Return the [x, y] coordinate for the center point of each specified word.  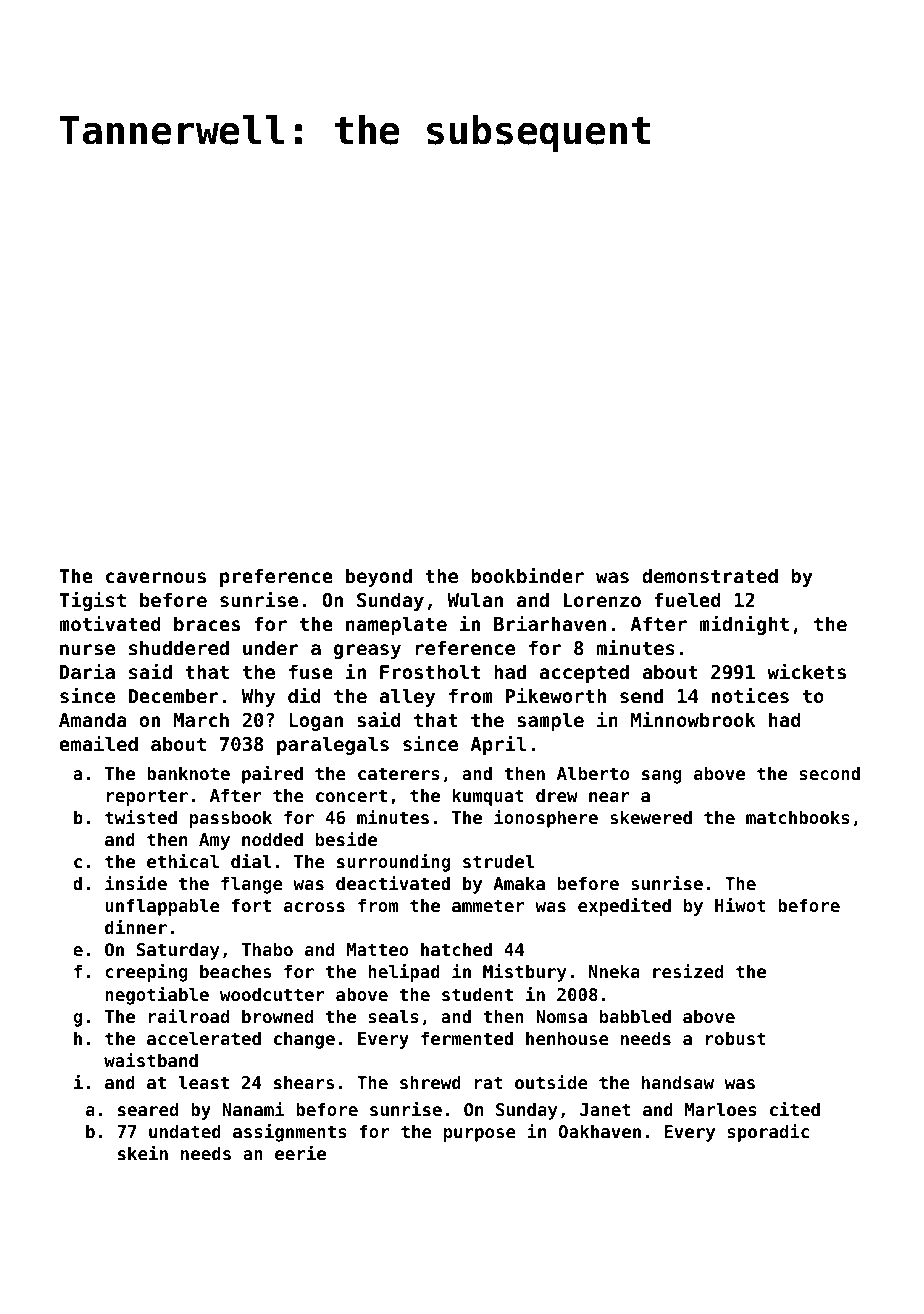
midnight [744, 625]
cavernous [156, 577]
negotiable [157, 996]
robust [736, 1038]
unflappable [162, 907]
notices [750, 695]
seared [148, 1109]
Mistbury [524, 973]
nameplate [396, 625]
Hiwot [740, 905]
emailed [98, 743]
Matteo [378, 949]
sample [550, 721]
